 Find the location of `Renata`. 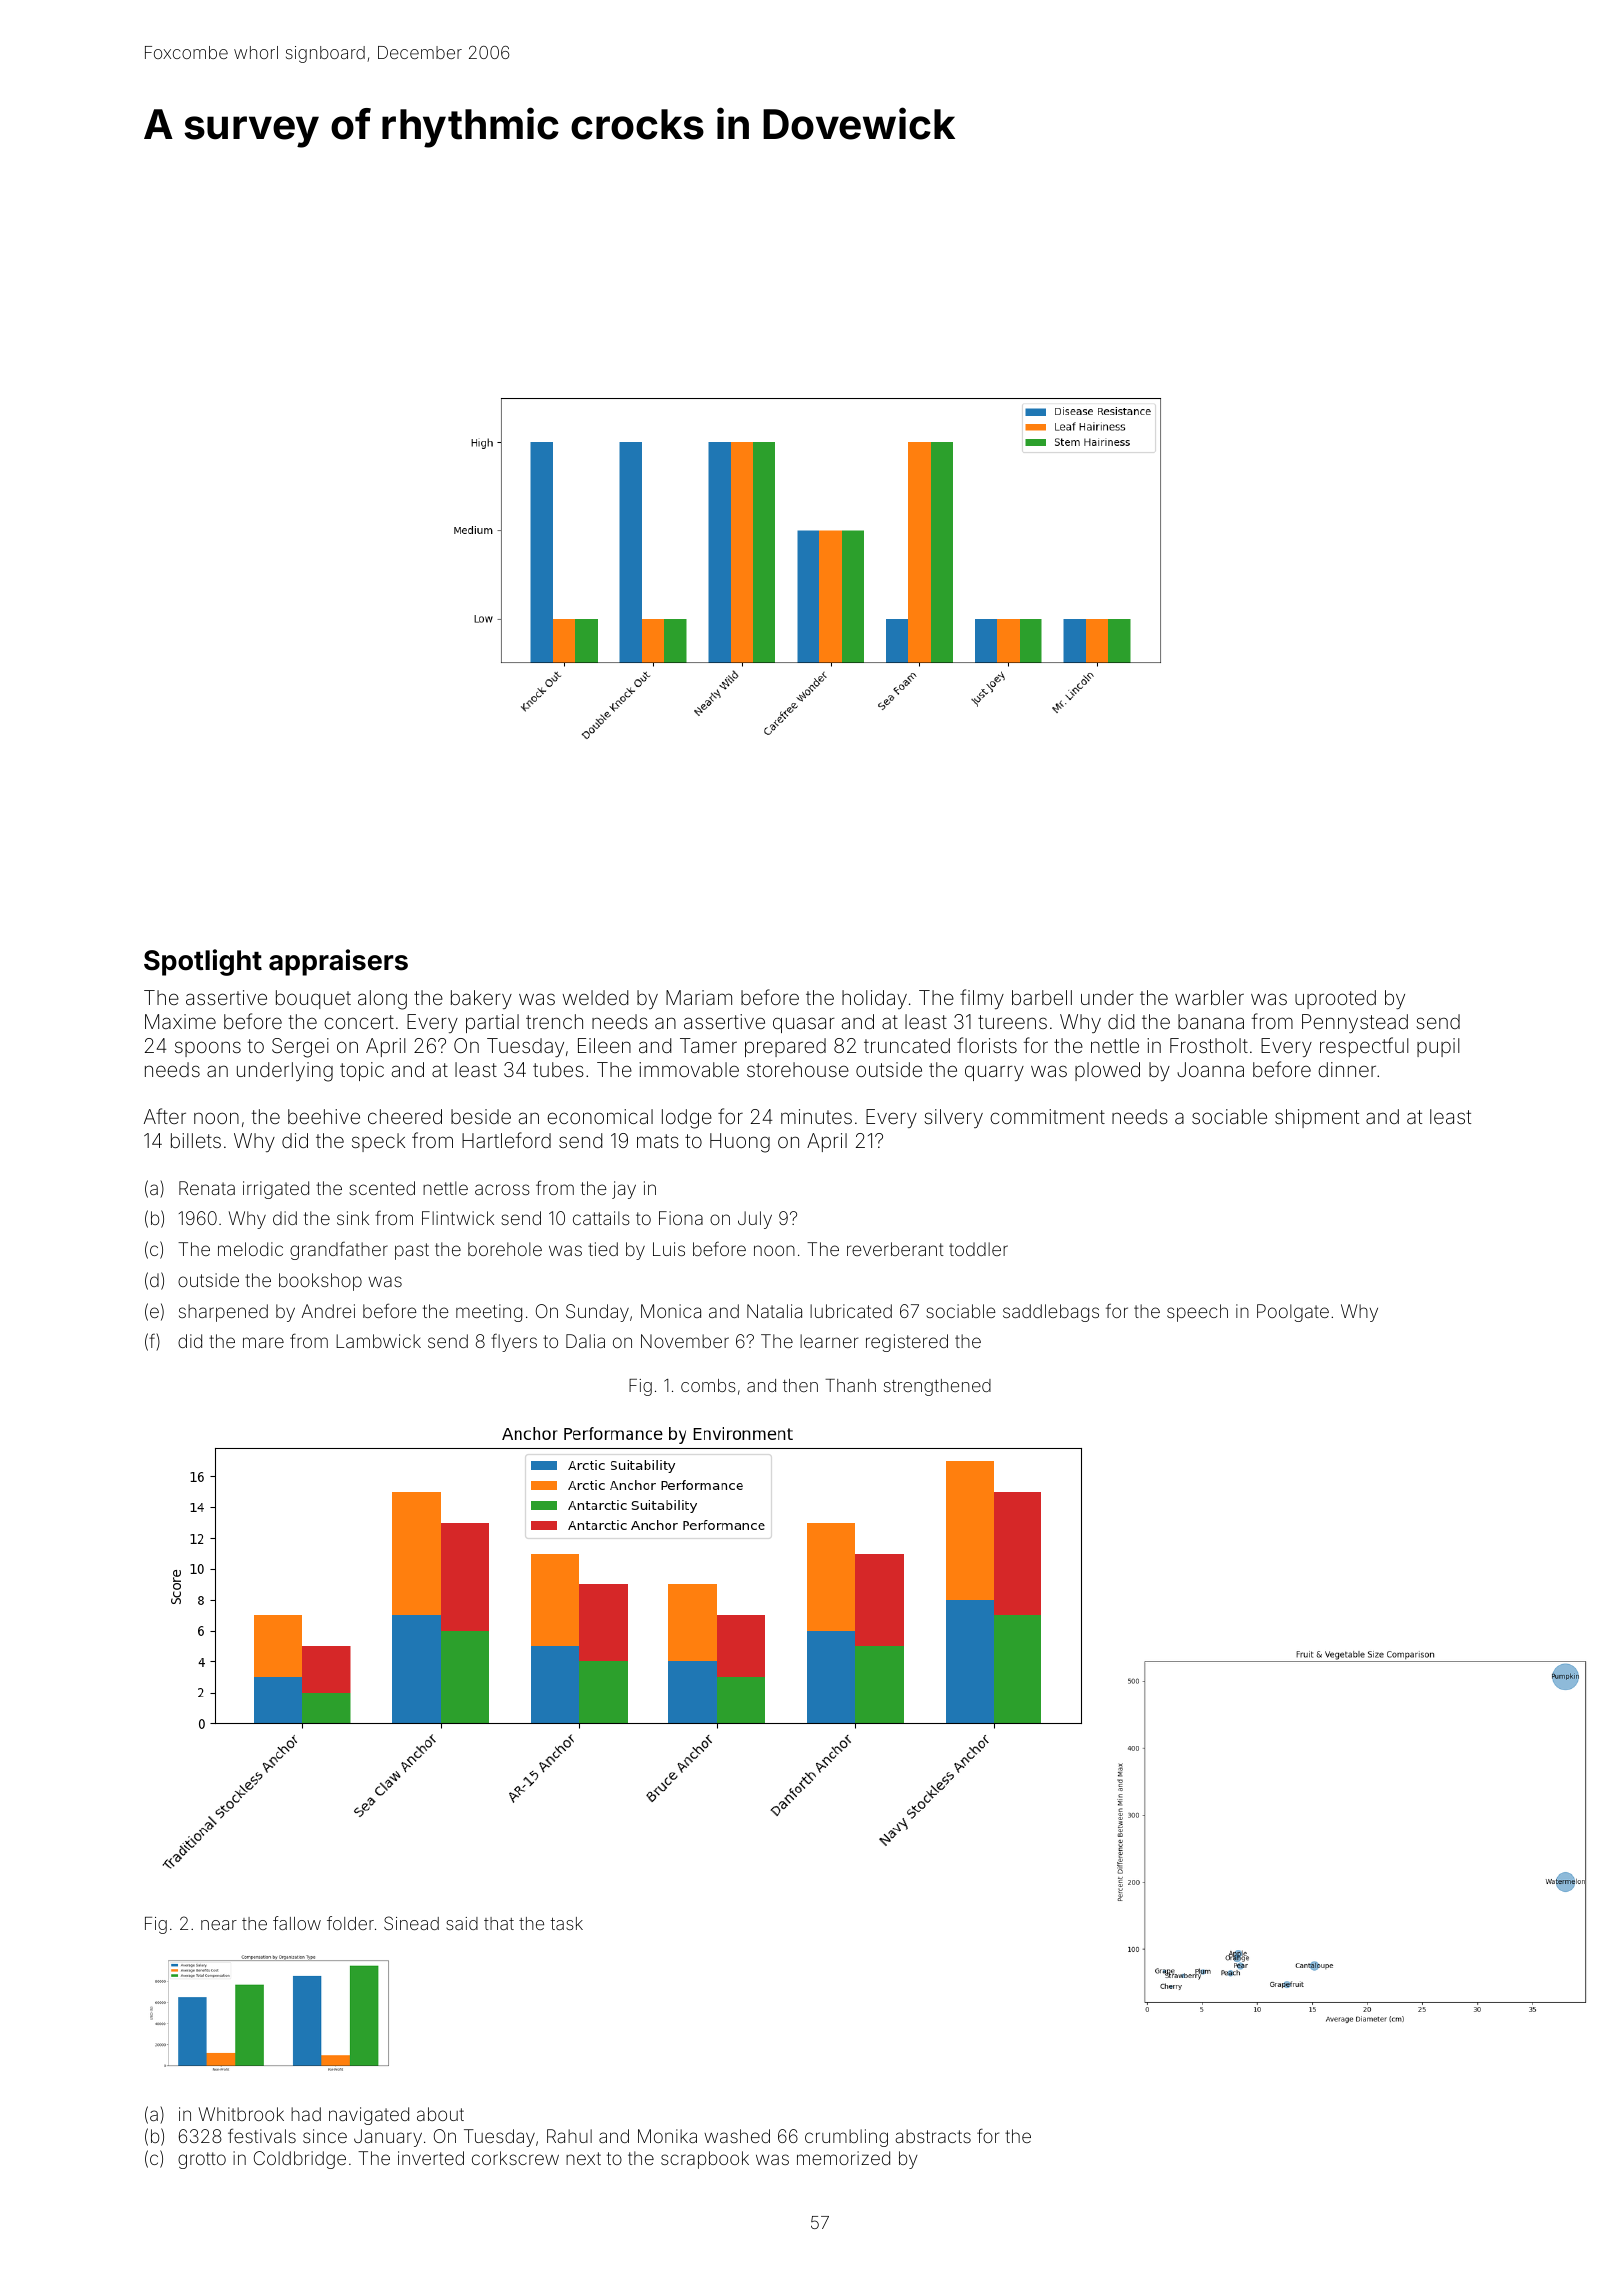

Renata is located at coordinates (207, 1188).
